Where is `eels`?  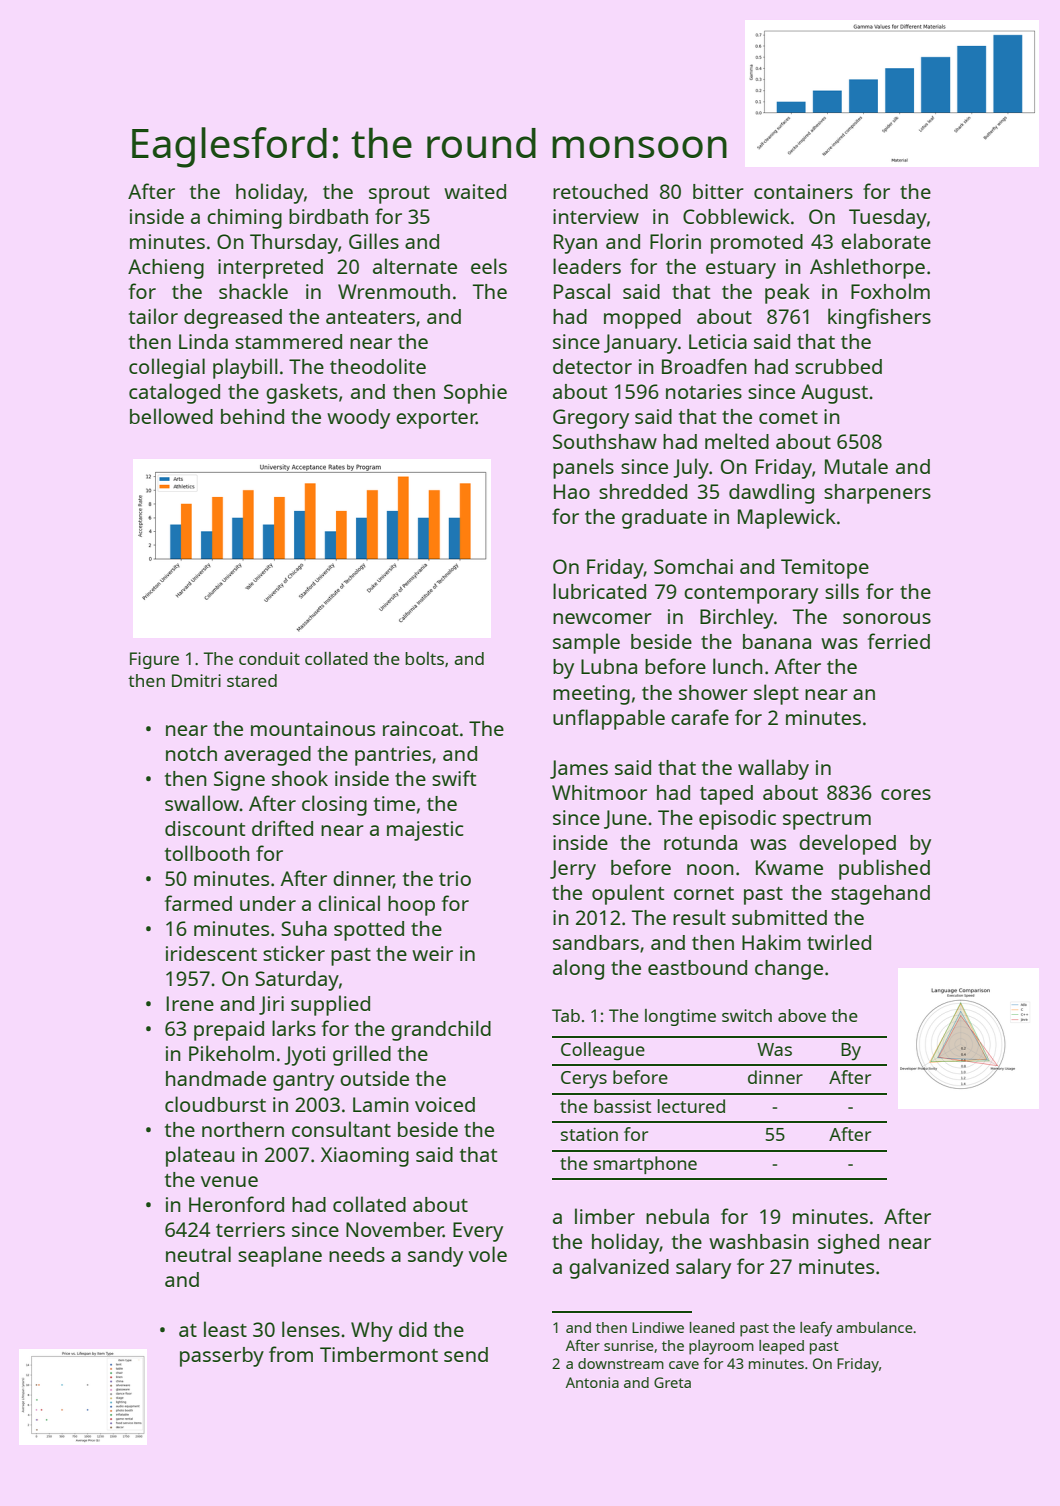 eels is located at coordinates (489, 266).
